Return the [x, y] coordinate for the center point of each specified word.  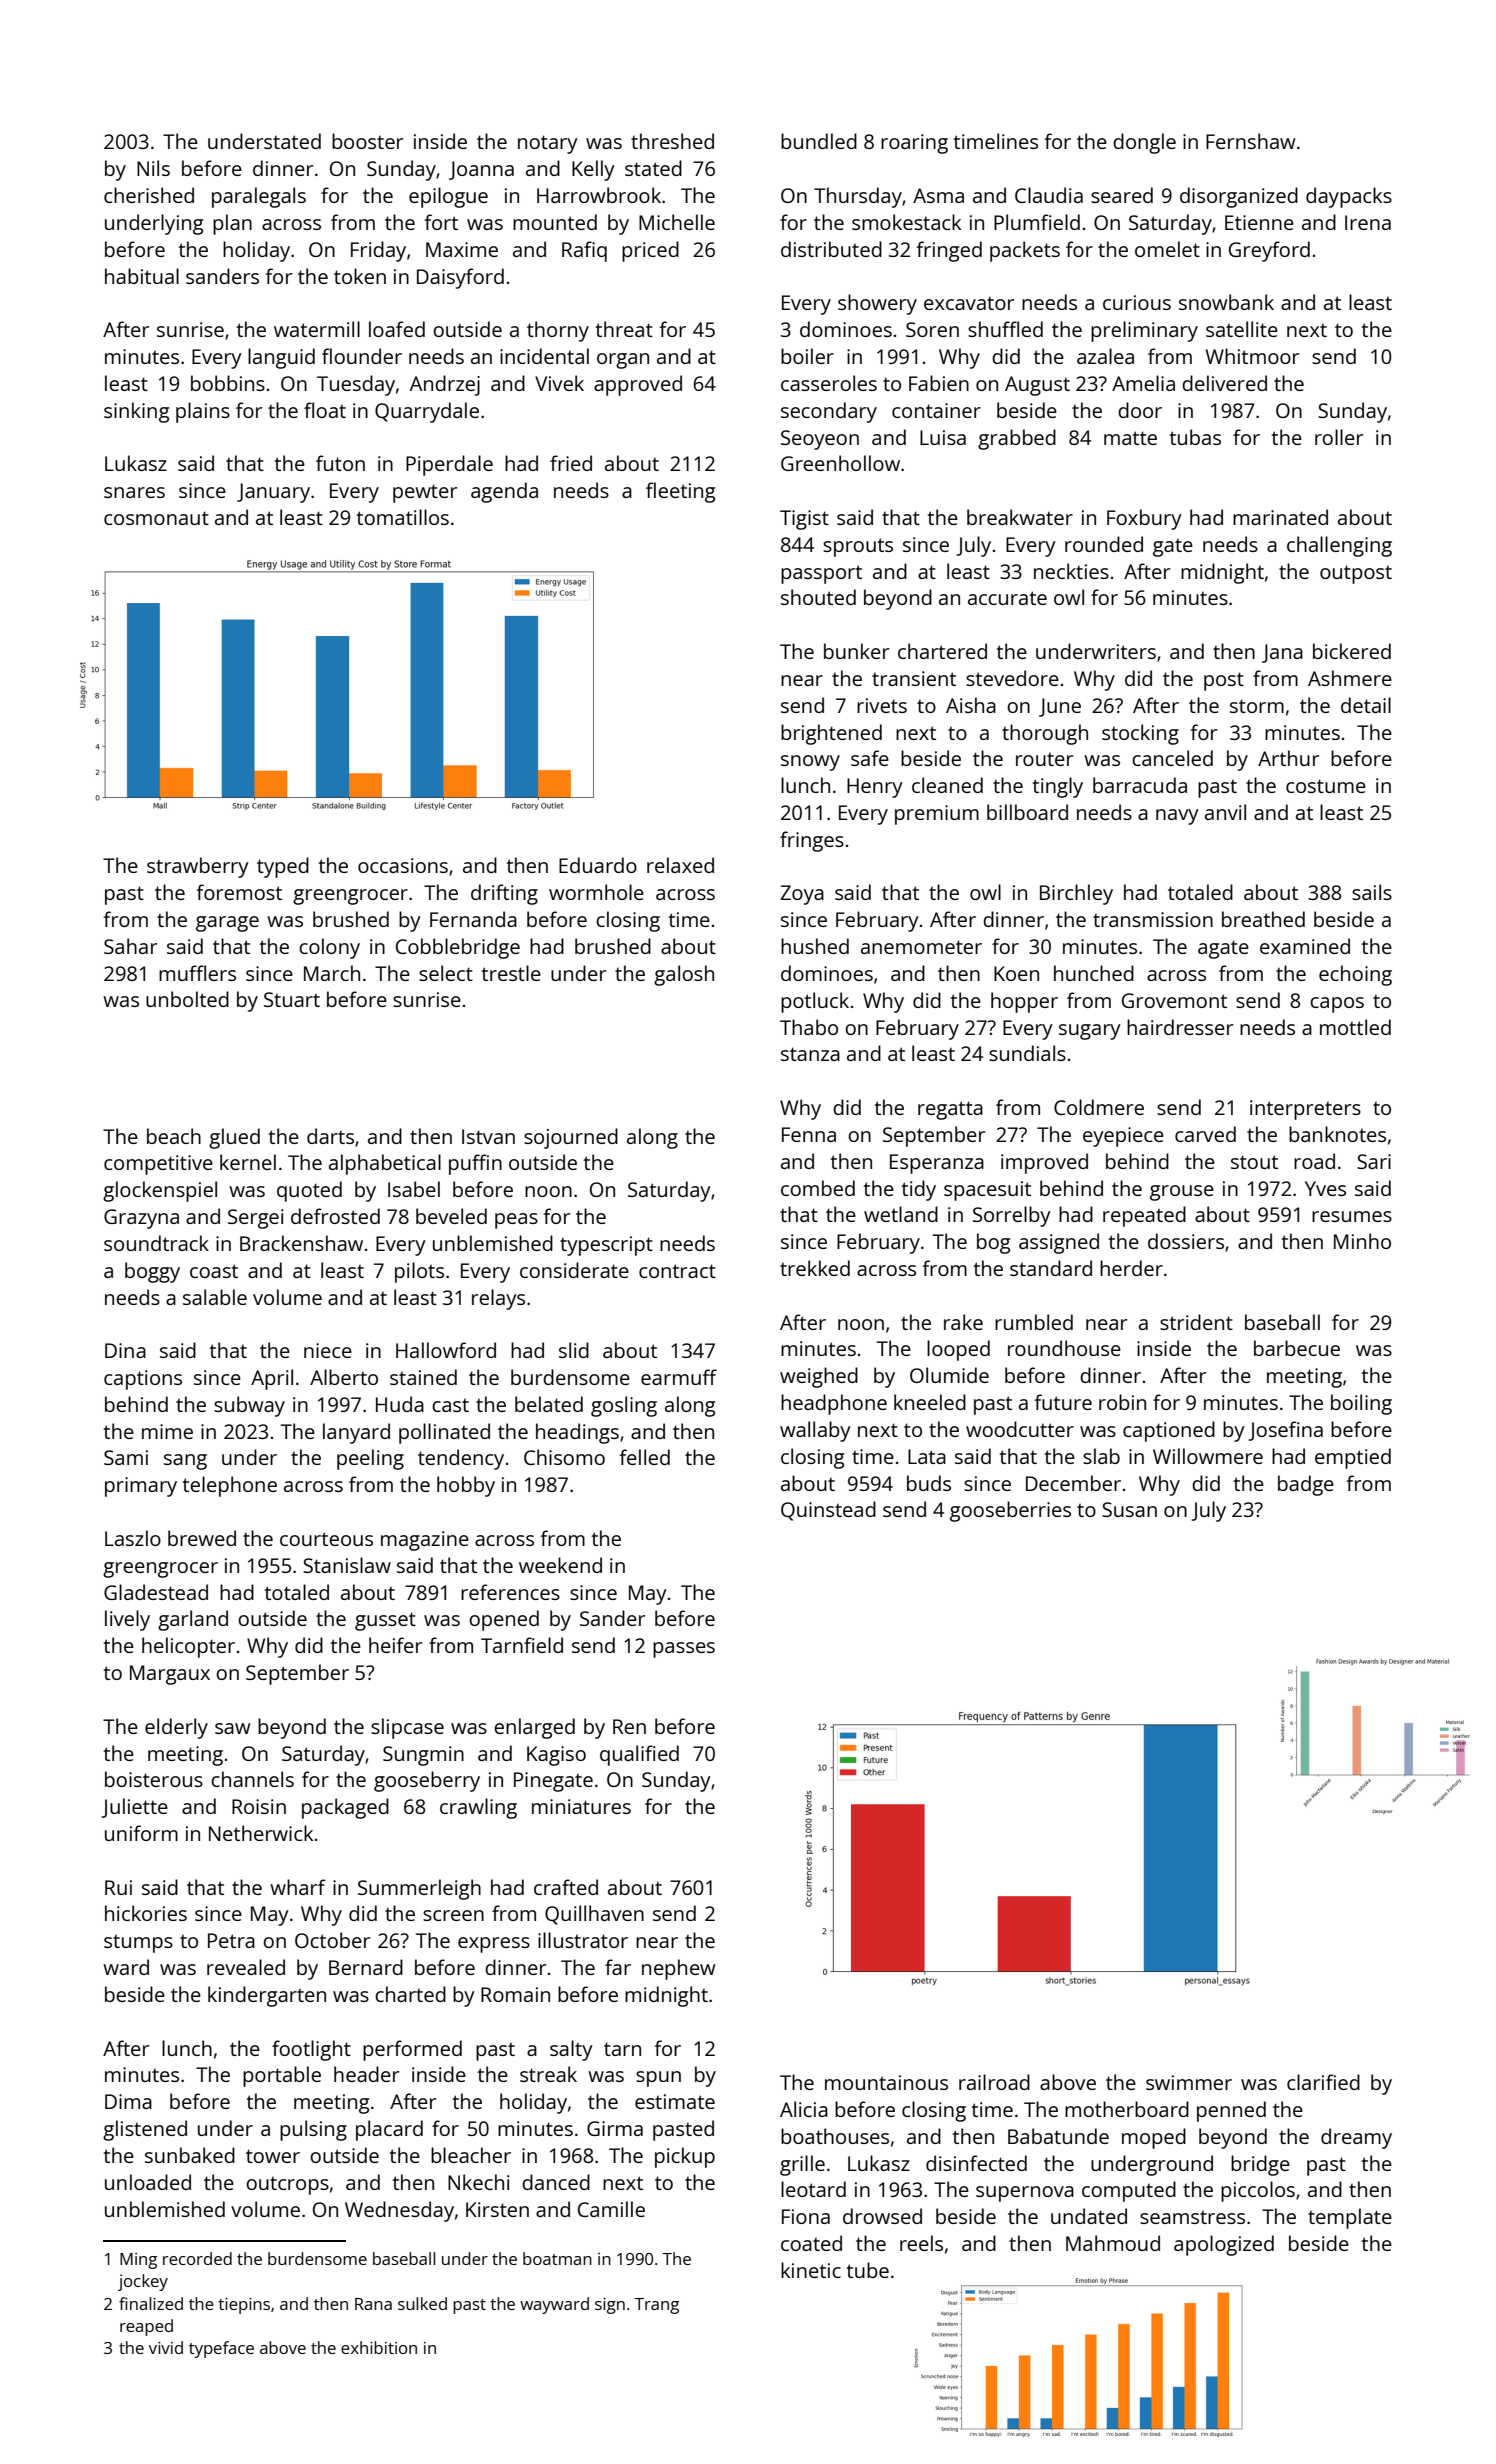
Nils [153, 168]
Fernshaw [1251, 141]
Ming [138, 2261]
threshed [672, 141]
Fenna [809, 1134]
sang [185, 1462]
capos [1337, 1005]
